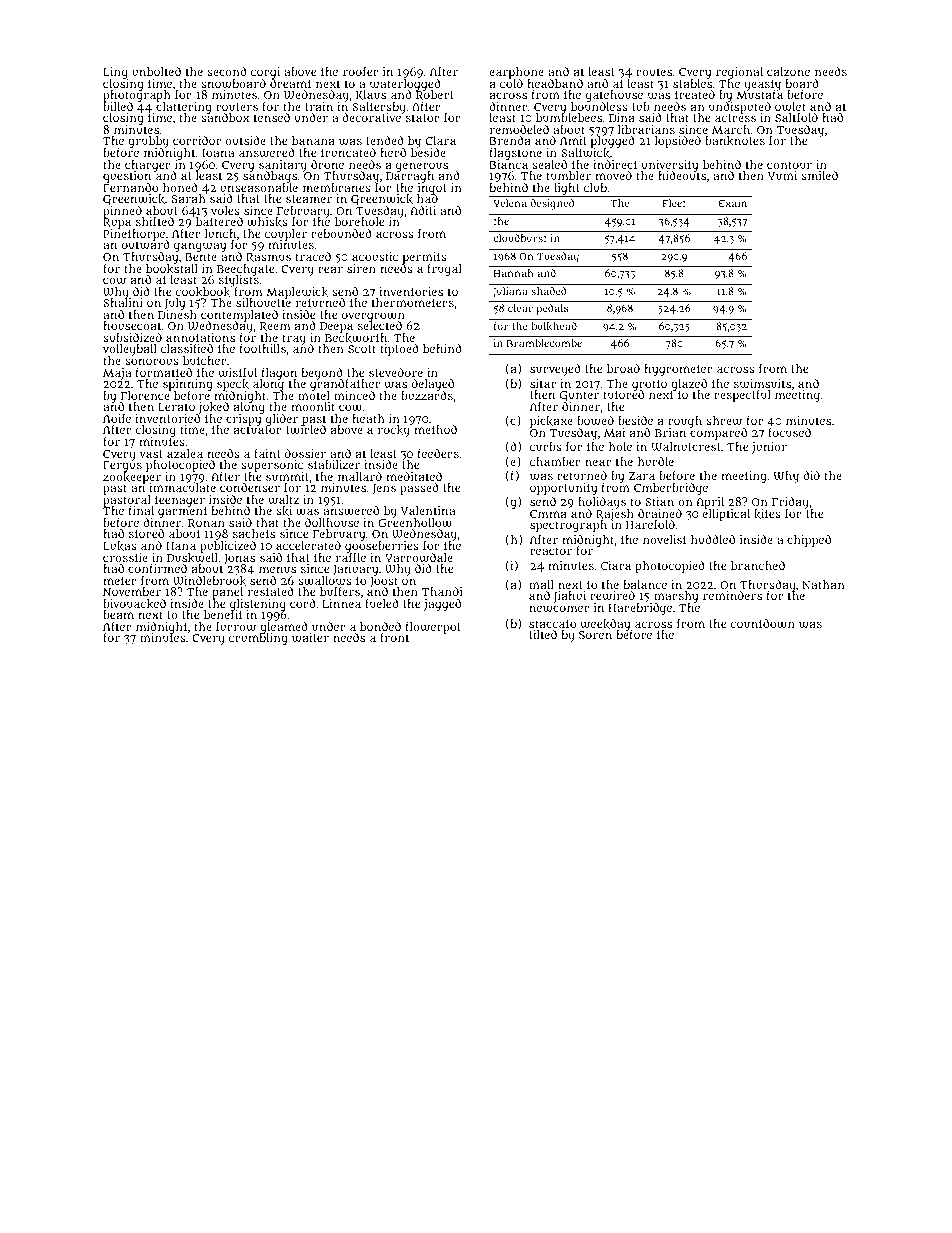 The image size is (952, 1233). What do you see at coordinates (394, 637) in the document?
I see `front` at bounding box center [394, 637].
